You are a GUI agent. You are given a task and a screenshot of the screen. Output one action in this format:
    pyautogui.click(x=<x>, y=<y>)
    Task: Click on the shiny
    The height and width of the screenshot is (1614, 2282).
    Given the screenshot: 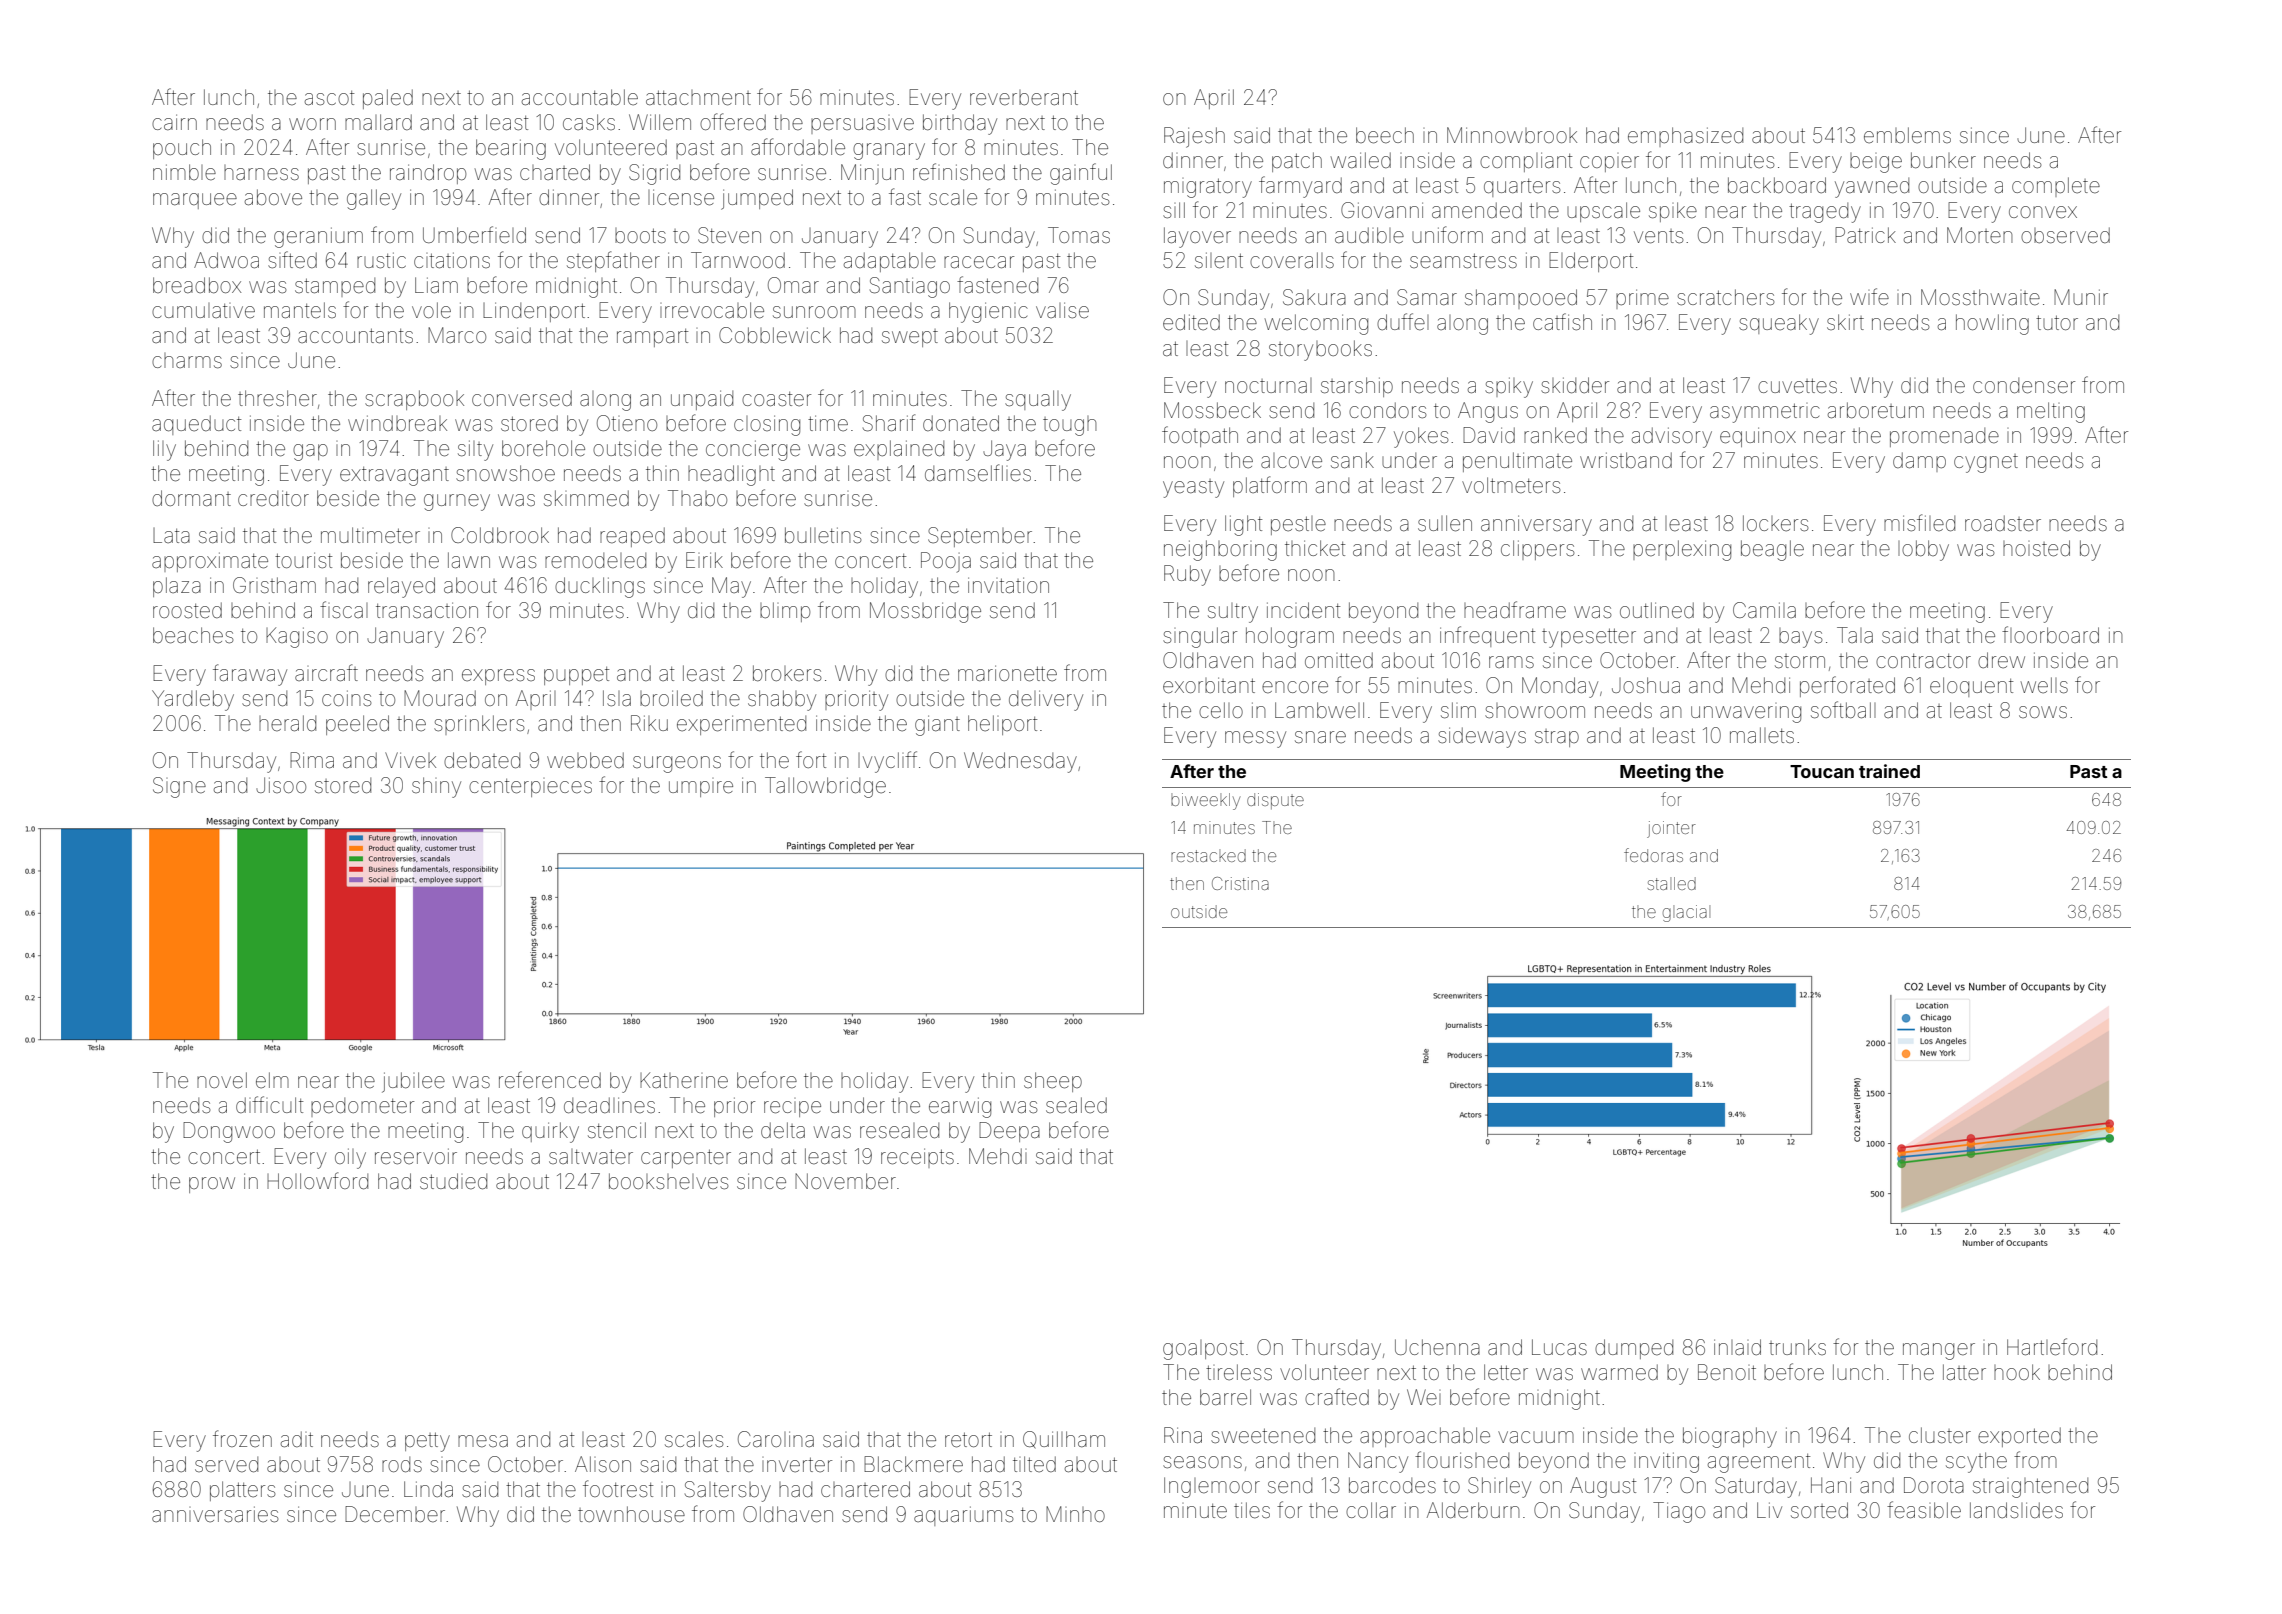 What is the action you would take?
    pyautogui.click(x=436, y=787)
